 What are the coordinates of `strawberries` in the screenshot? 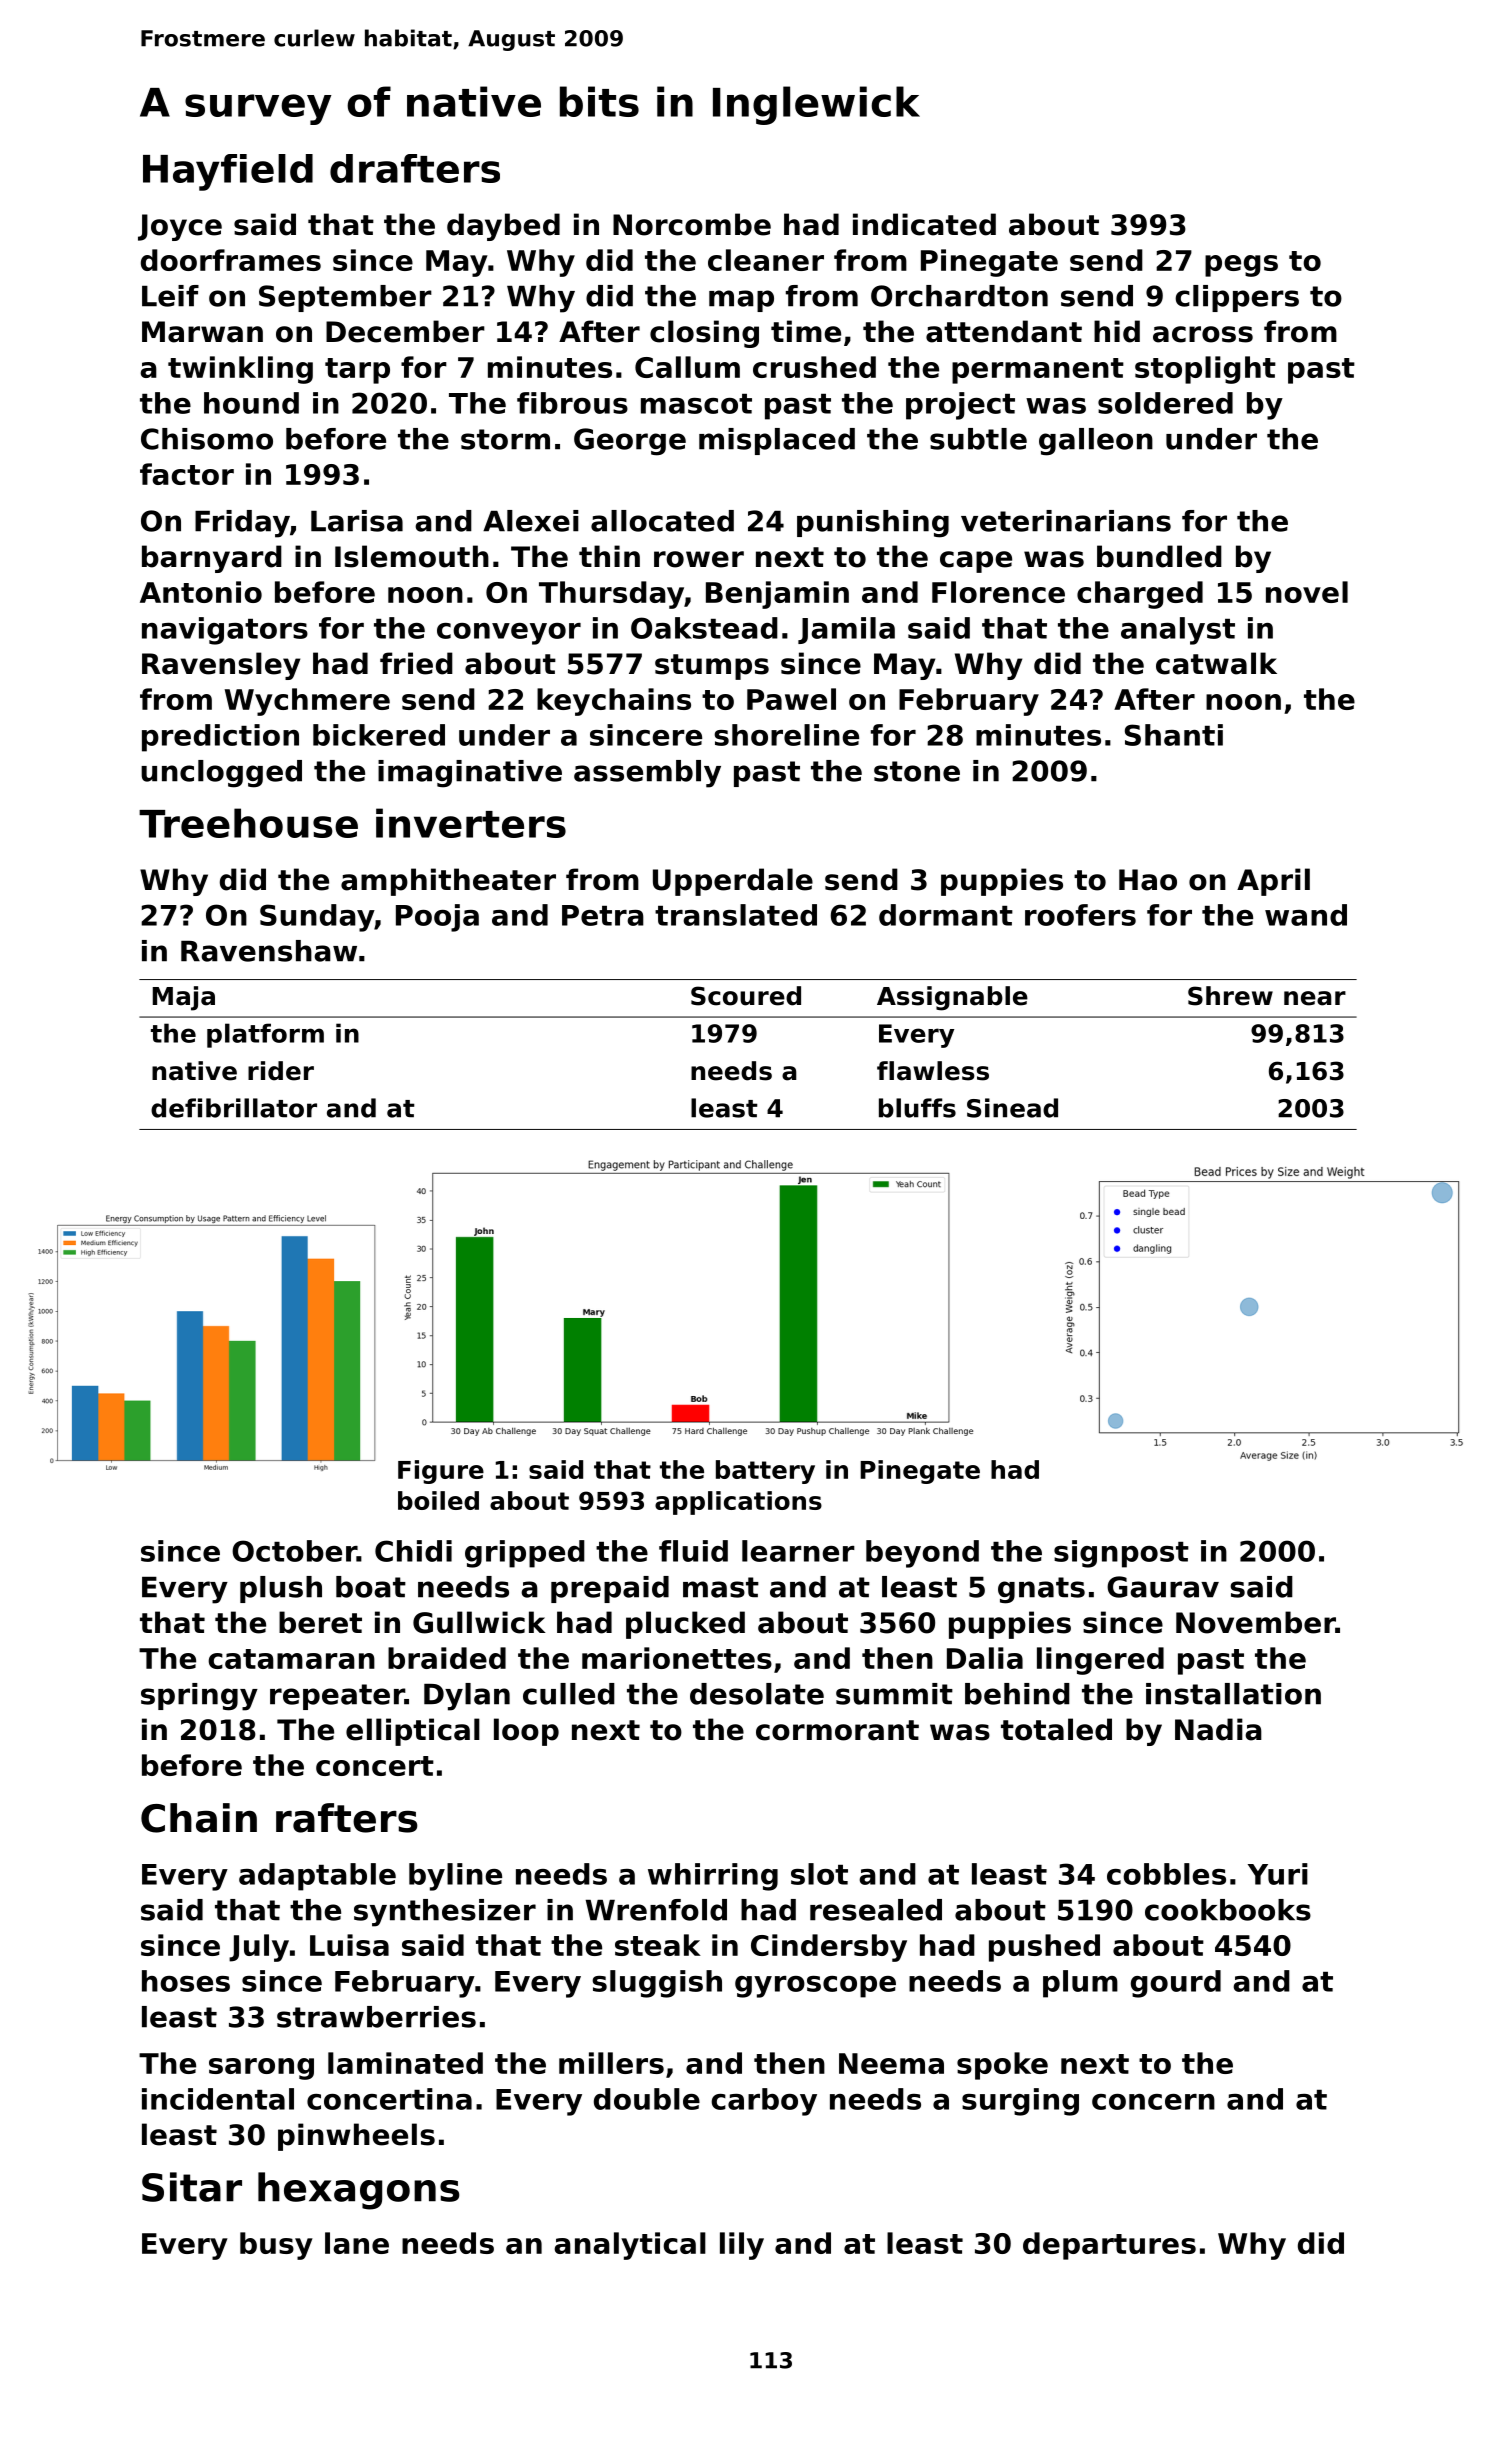 It's located at (376, 2017).
